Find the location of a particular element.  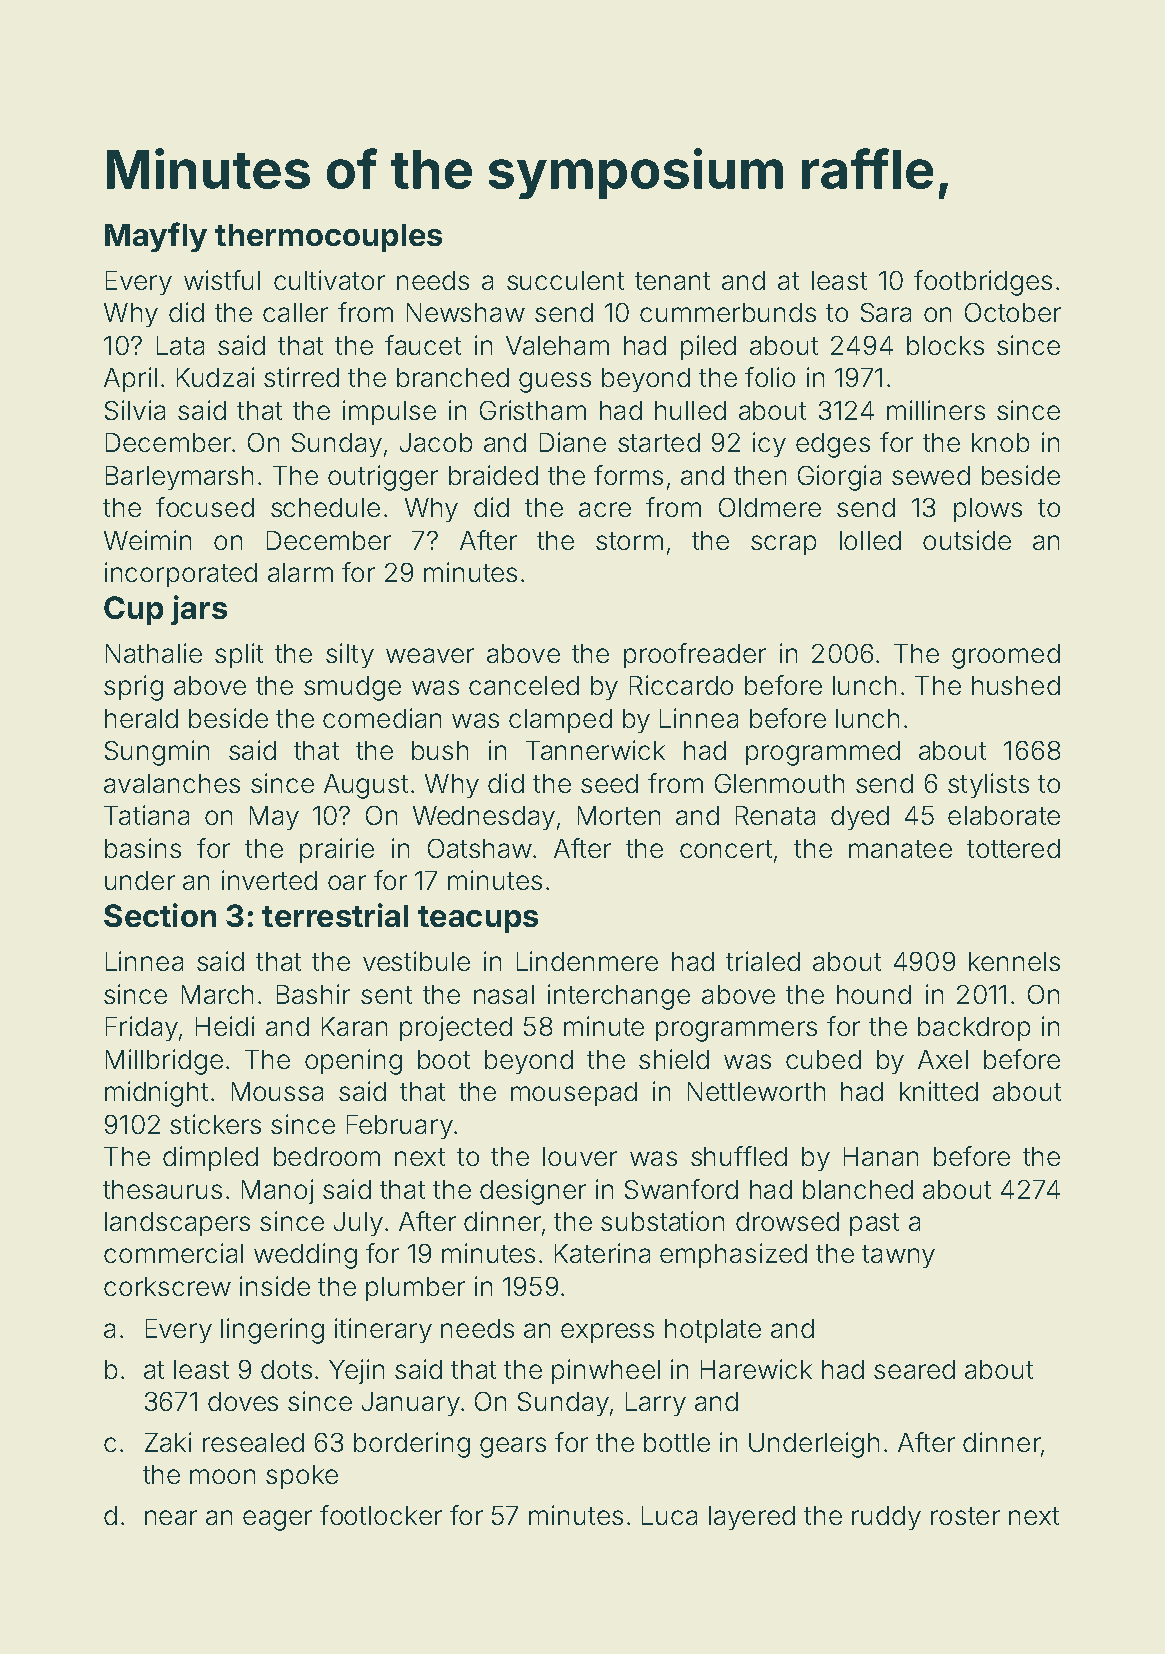

avalanches is located at coordinates (172, 783).
